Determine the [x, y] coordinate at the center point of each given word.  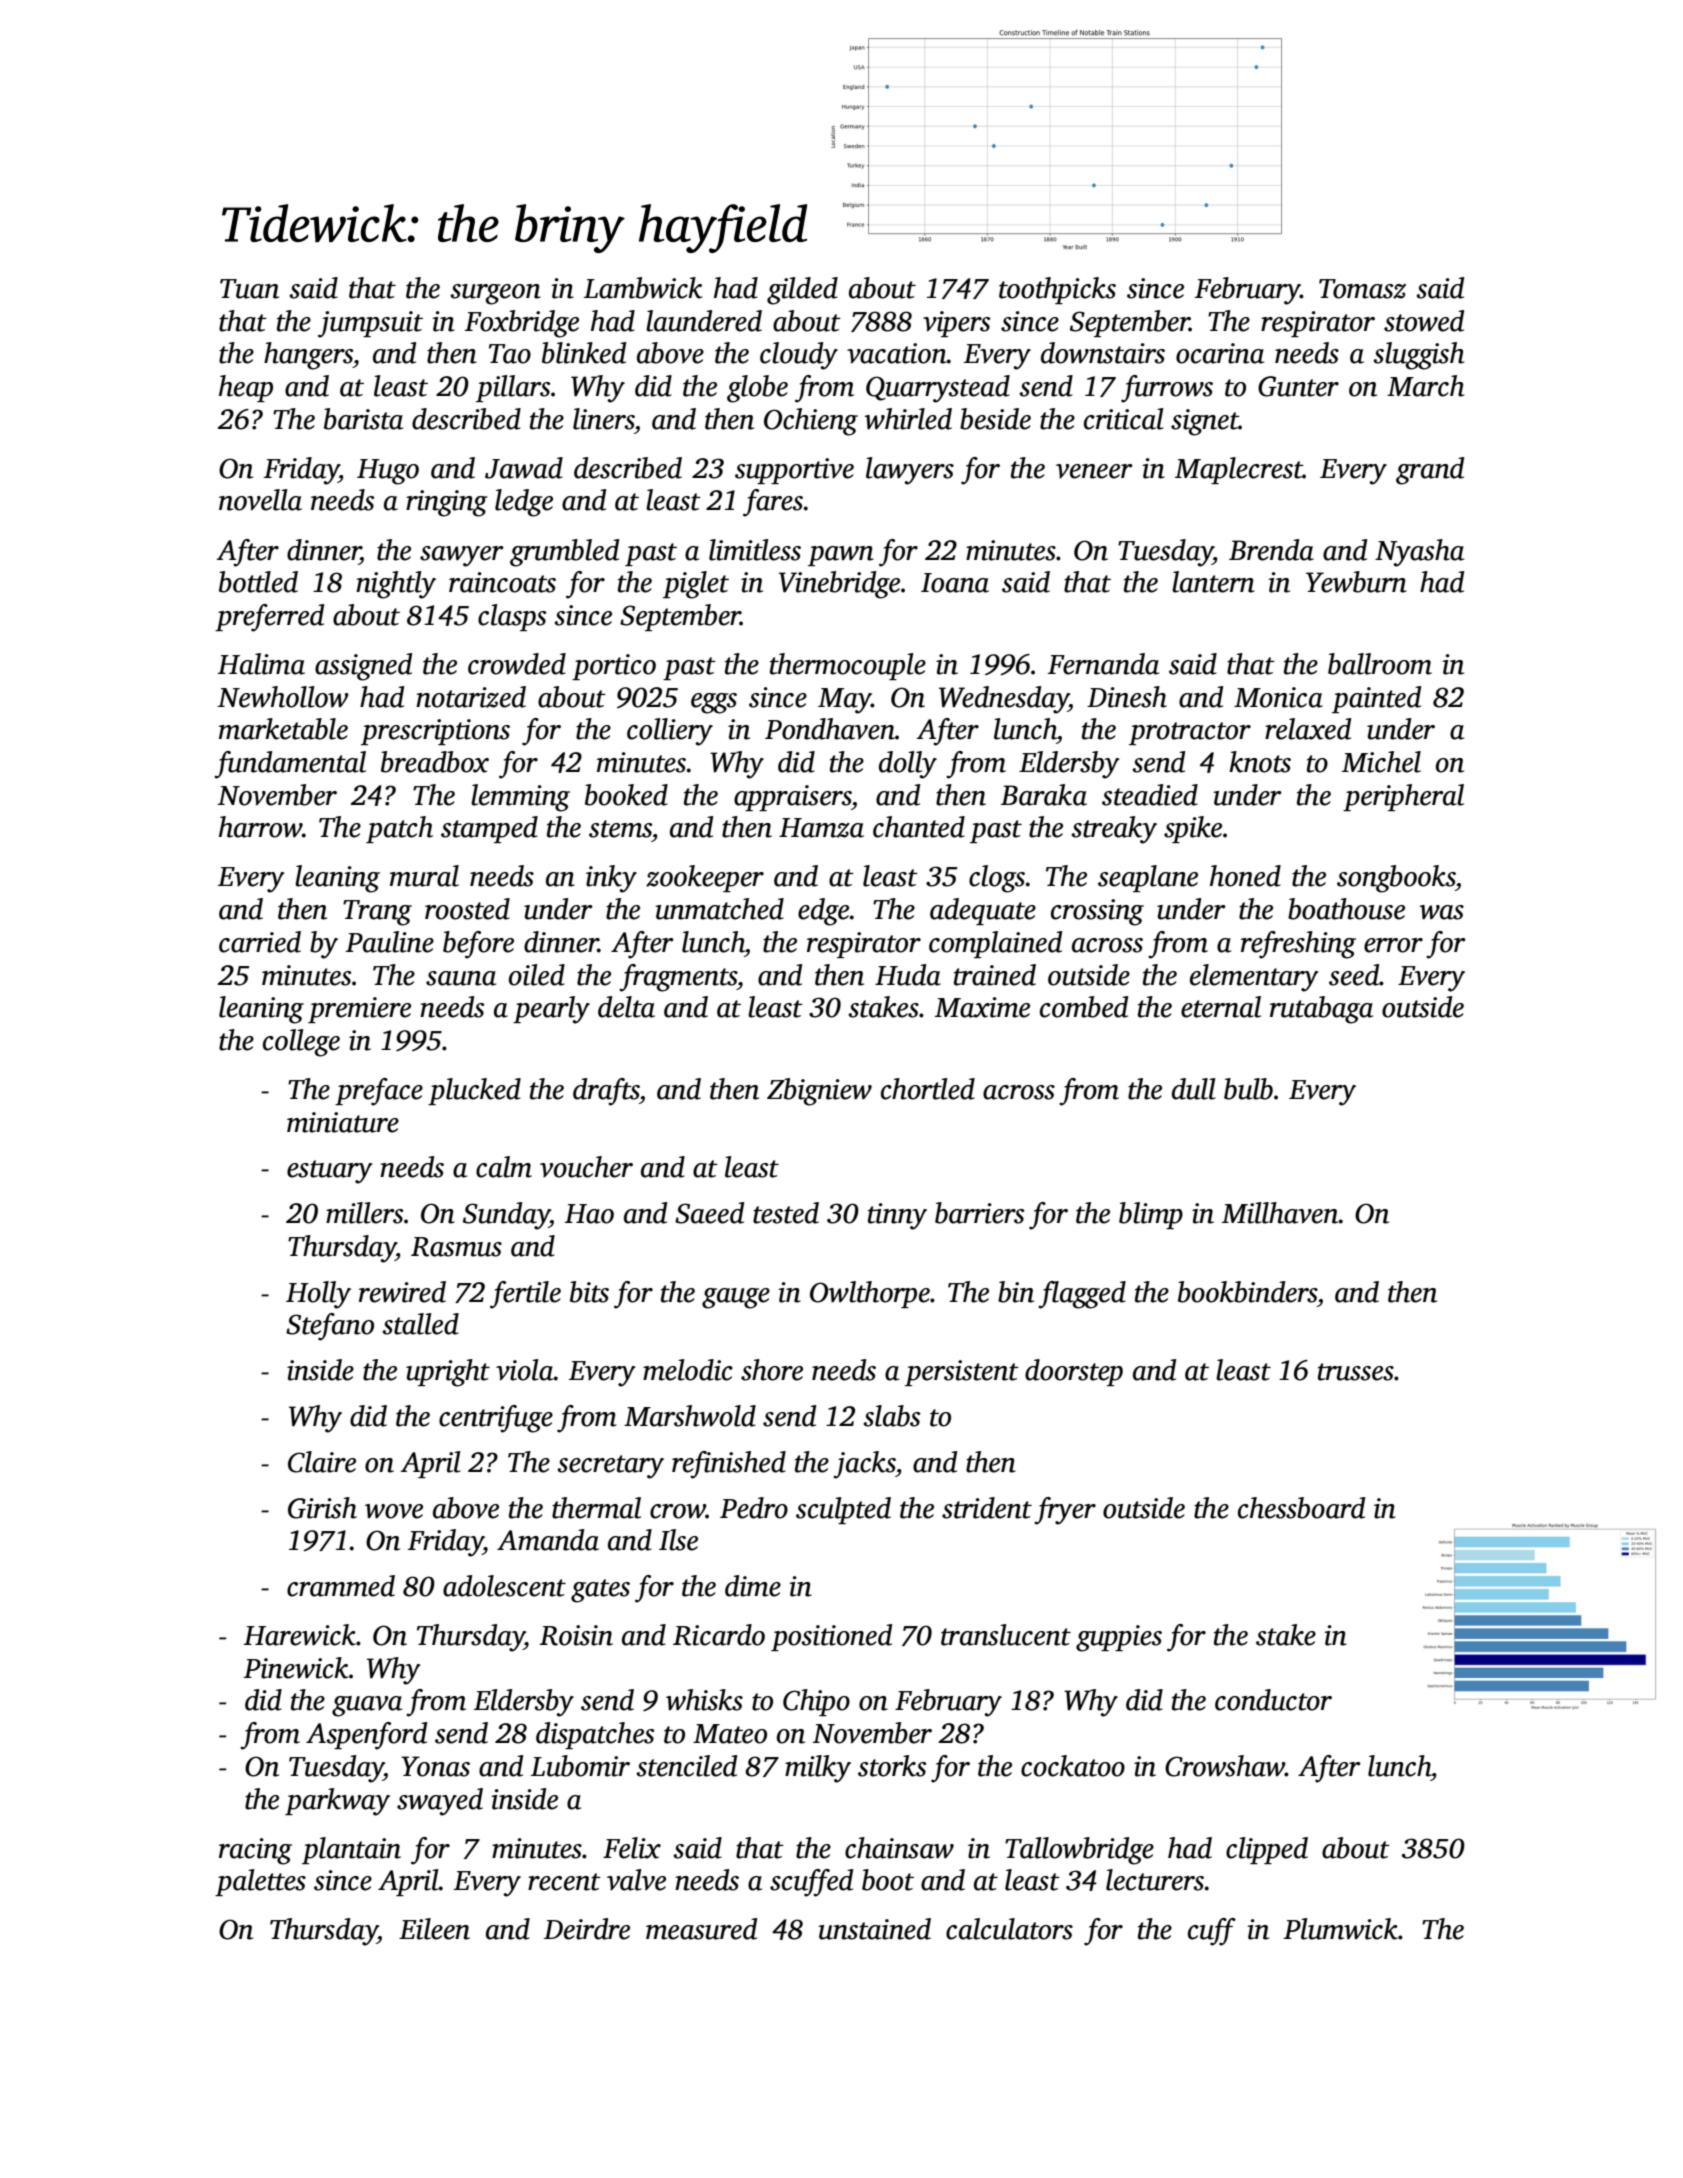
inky [611, 879]
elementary [1254, 978]
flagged [1082, 1295]
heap [246, 388]
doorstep [1074, 1372]
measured [701, 1929]
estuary [330, 1172]
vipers [956, 324]
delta [626, 1007]
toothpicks [1057, 290]
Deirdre [587, 1929]
